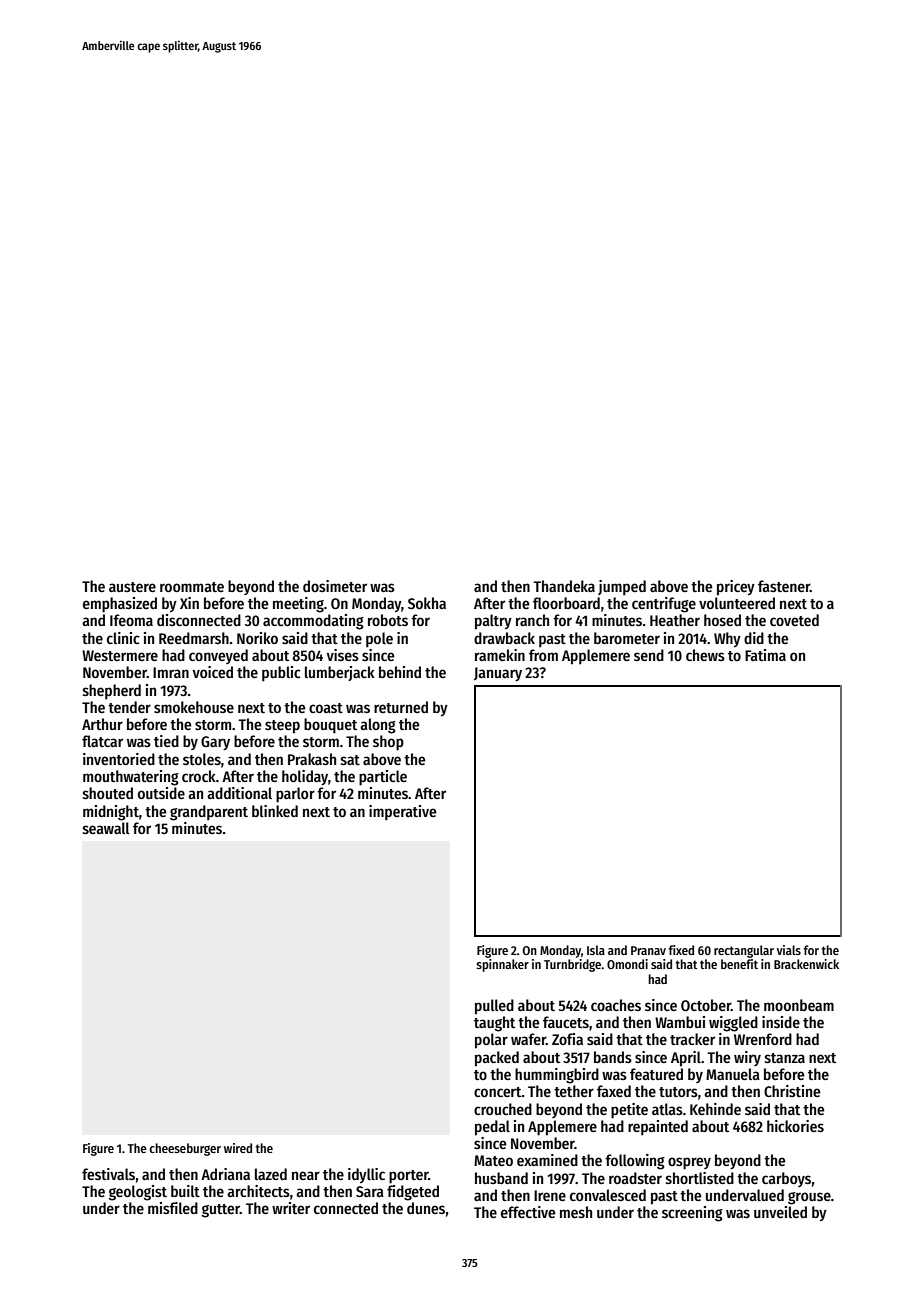 Image resolution: width=924 pixels, height=1314 pixels. Describe the element at coordinates (493, 622) in the screenshot. I see `paltry` at that location.
